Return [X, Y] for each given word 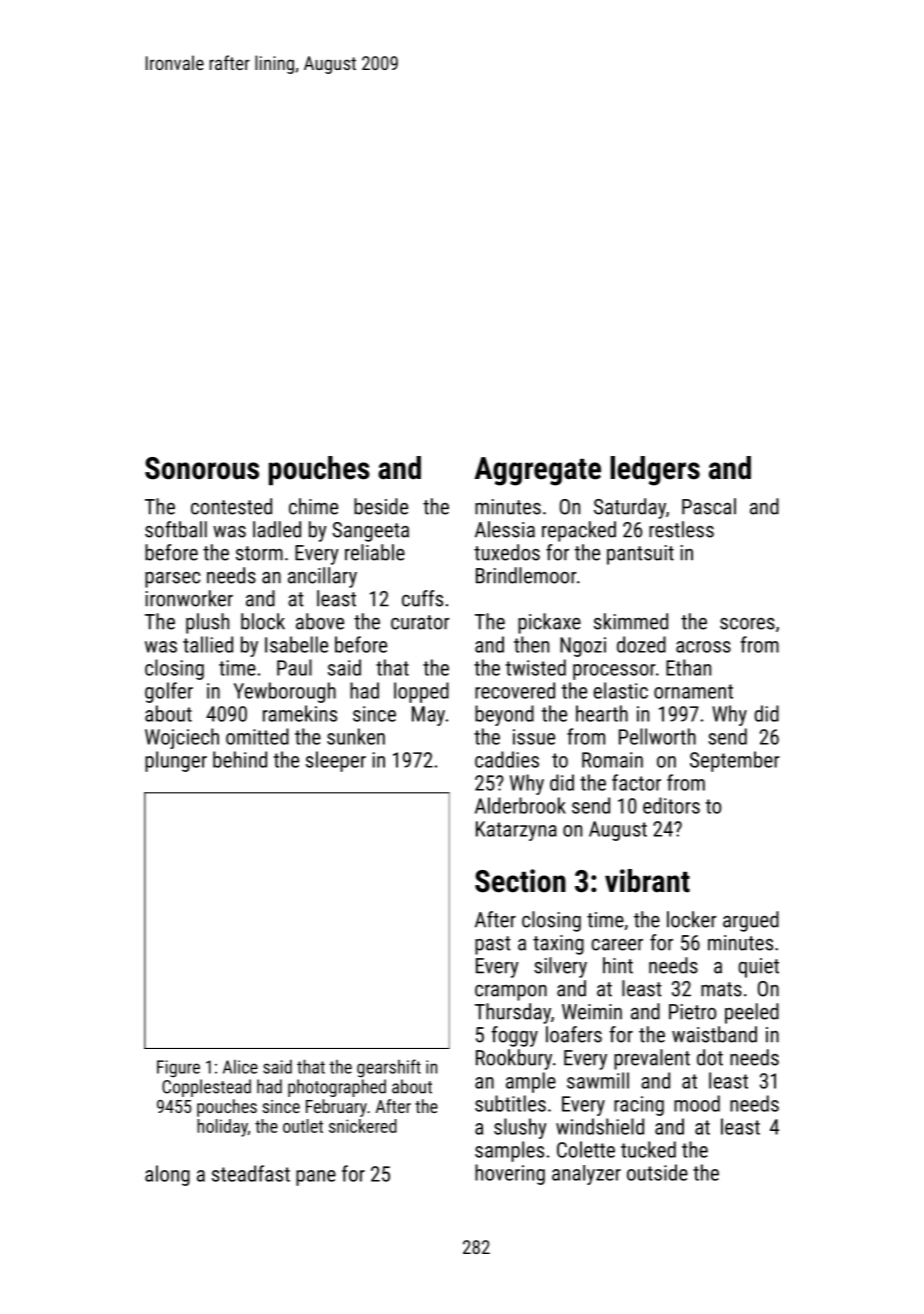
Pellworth [657, 736]
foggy [514, 1036]
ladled [277, 529]
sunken [356, 736]
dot [710, 1057]
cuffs [422, 598]
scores [747, 624]
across [703, 647]
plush [207, 623]
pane [316, 1178]
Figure [178, 1069]
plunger [176, 761]
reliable [375, 552]
